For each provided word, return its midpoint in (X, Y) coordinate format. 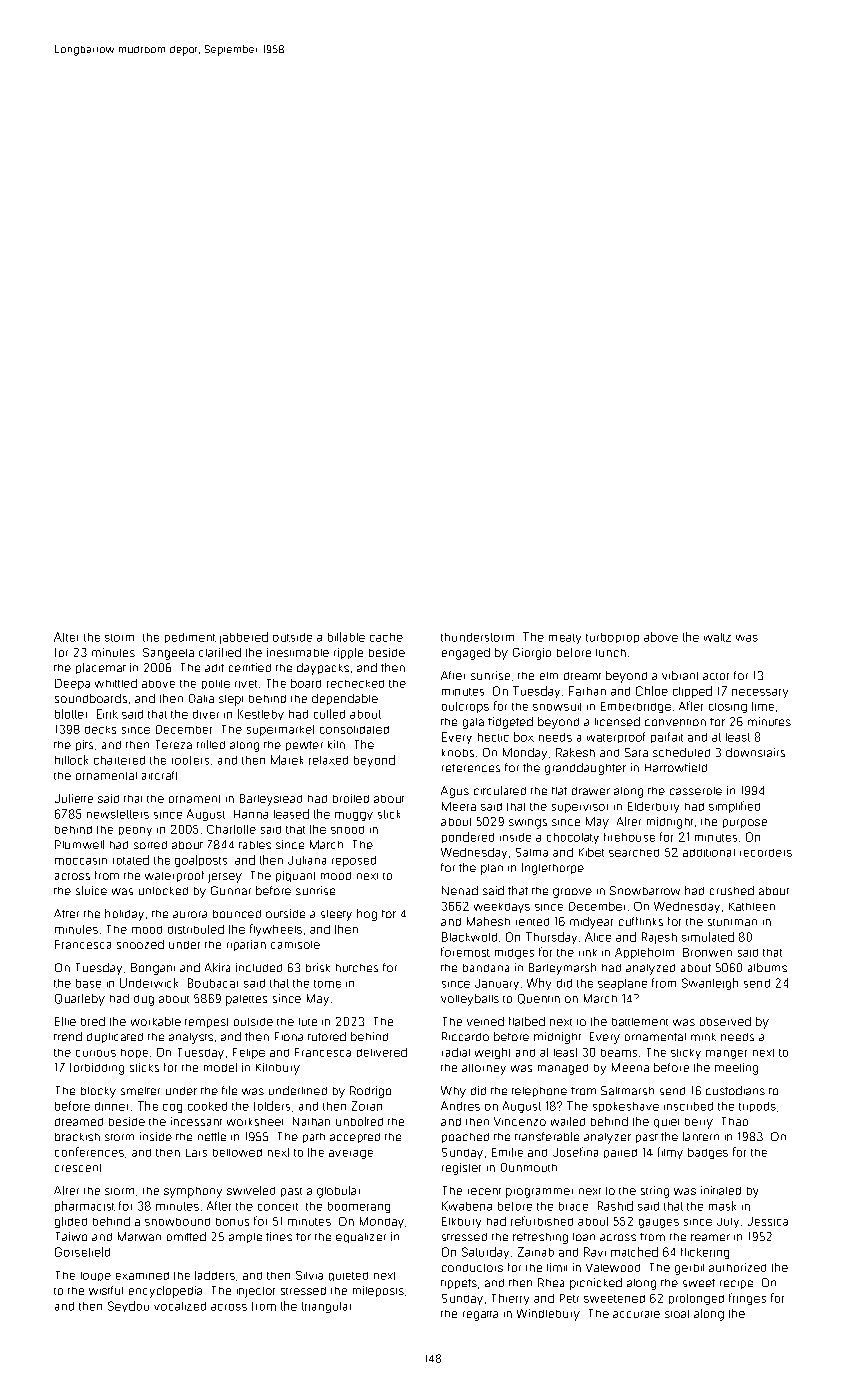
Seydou (128, 1306)
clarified (220, 652)
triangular (326, 1307)
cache (386, 637)
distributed (196, 929)
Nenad (460, 890)
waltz (717, 637)
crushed (732, 890)
